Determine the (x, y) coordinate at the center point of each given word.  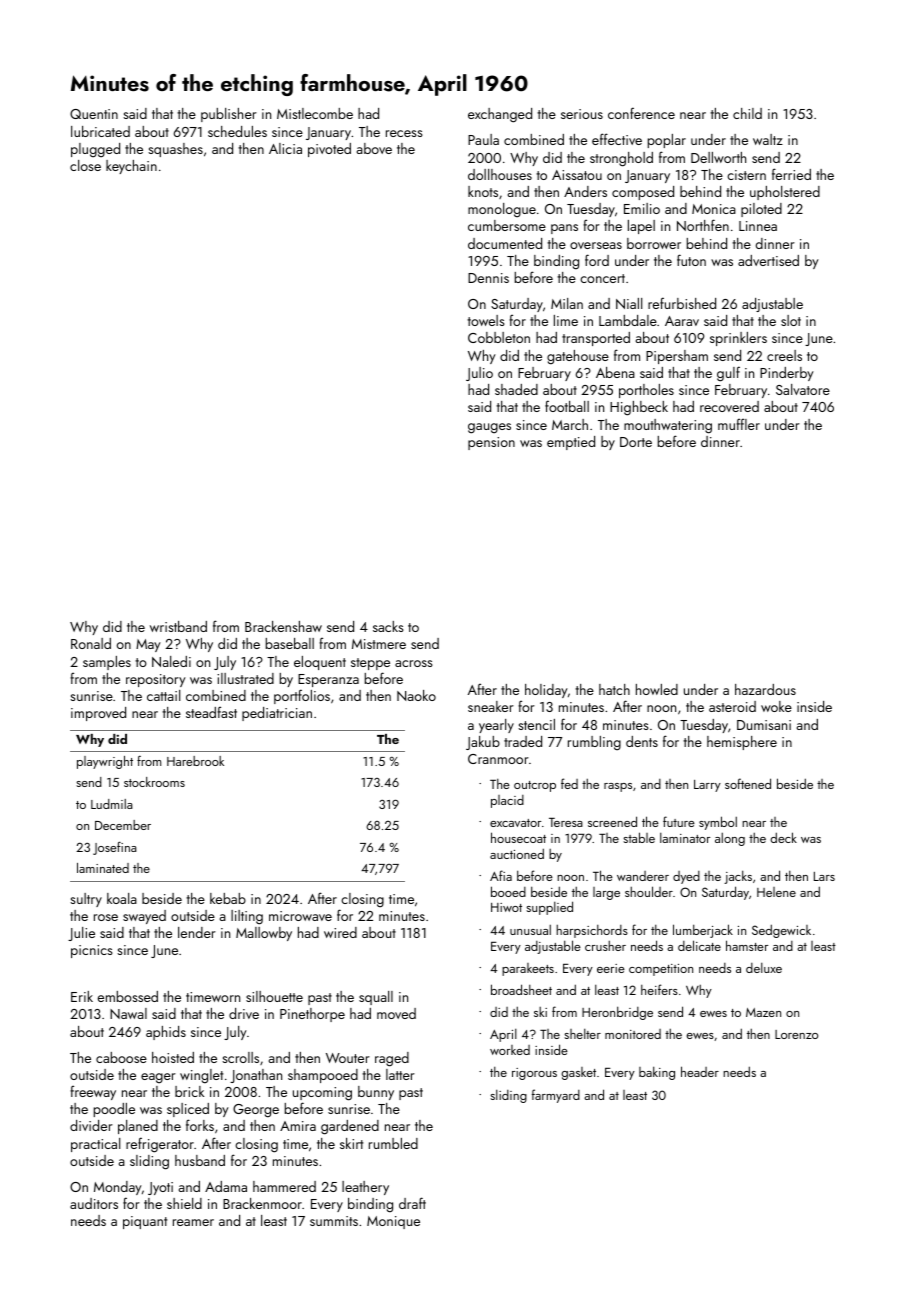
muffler (739, 424)
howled (657, 689)
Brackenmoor (262, 1203)
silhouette (274, 996)
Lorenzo (796, 1034)
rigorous (534, 1074)
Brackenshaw (283, 626)
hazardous (765, 689)
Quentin (94, 114)
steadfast (211, 712)
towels (486, 320)
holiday (546, 691)
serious (582, 114)
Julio (479, 374)
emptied (571, 443)
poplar (667, 141)
